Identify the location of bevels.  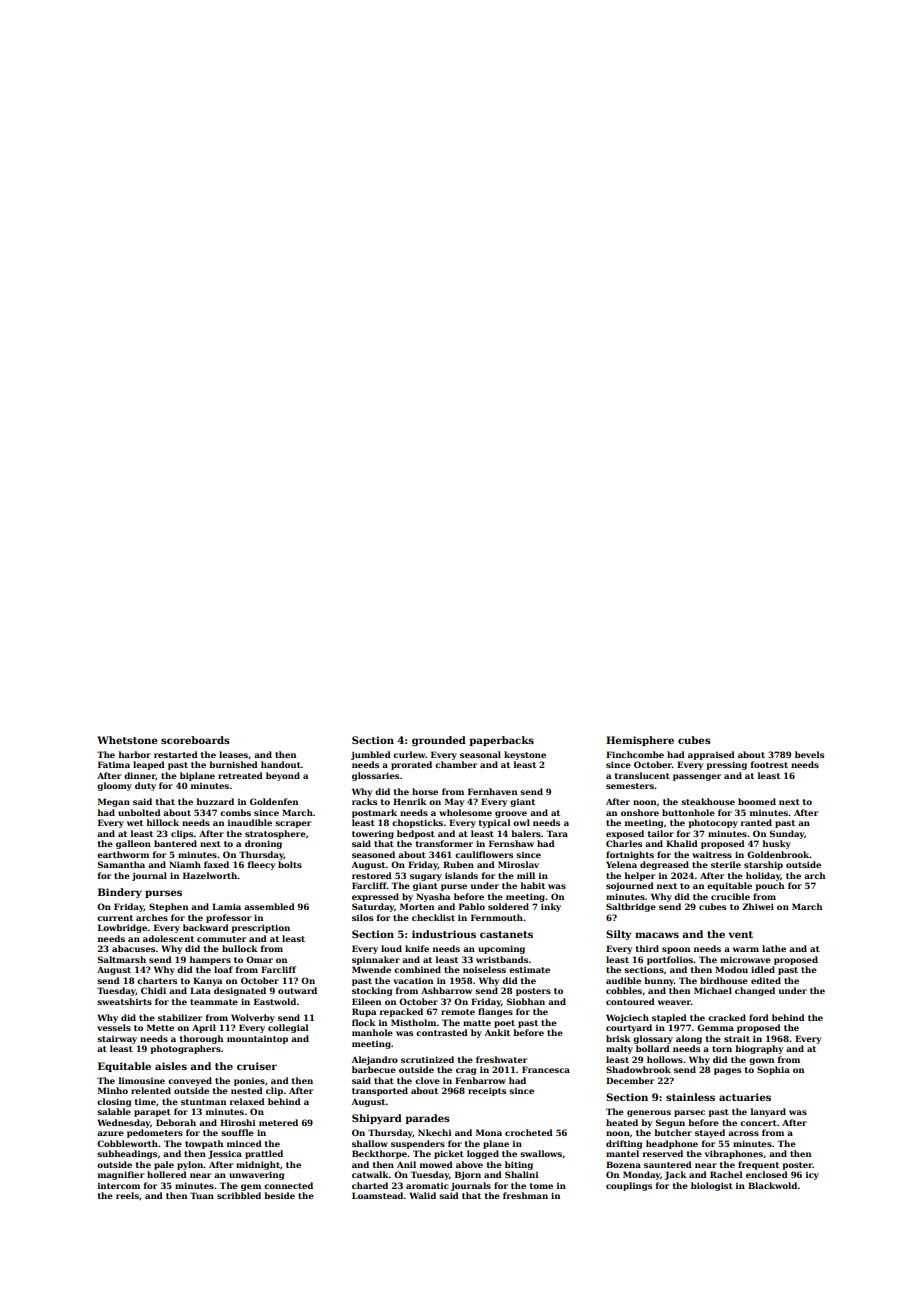
(809, 754).
